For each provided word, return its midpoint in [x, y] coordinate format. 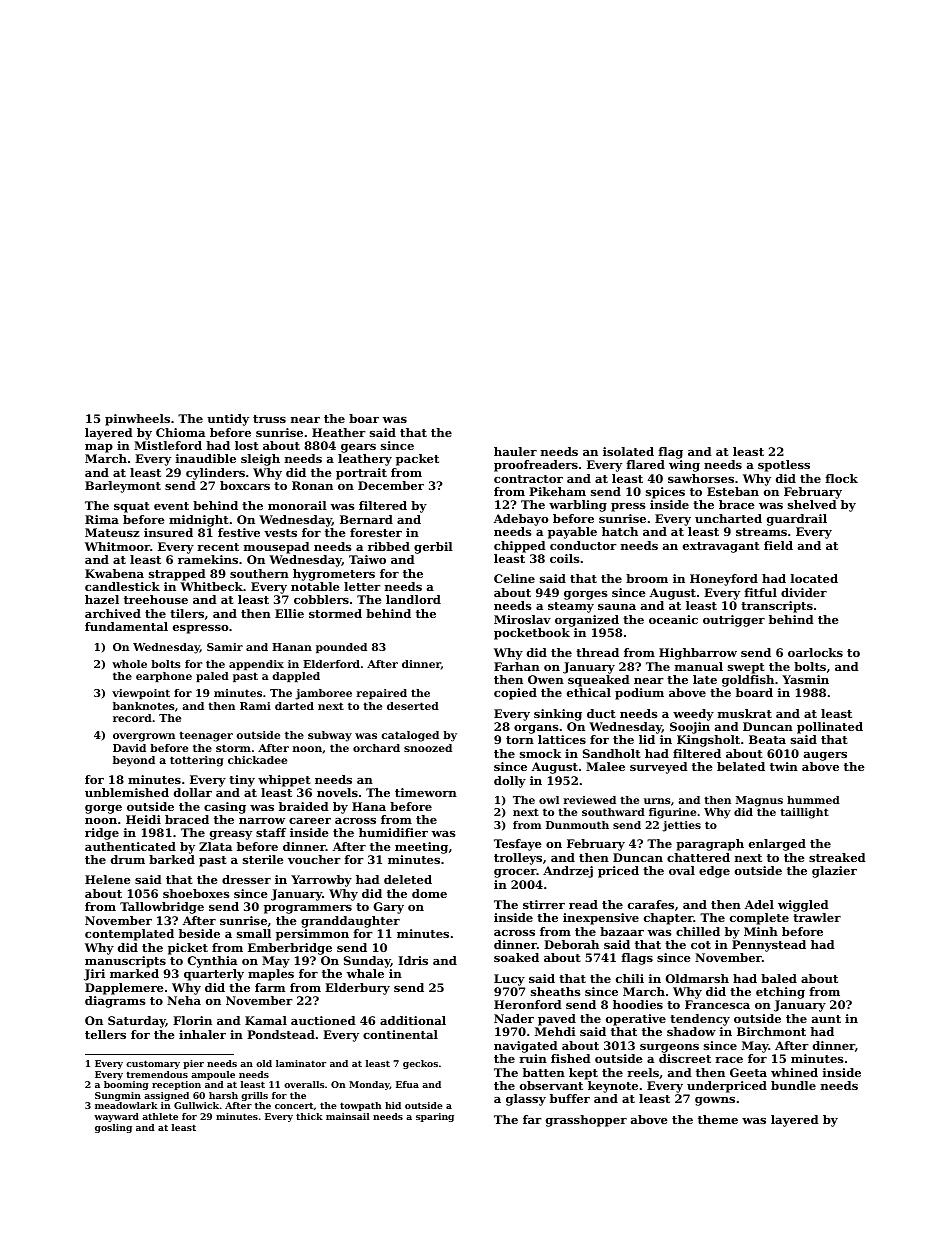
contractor [528, 479]
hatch [620, 531]
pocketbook [532, 634]
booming [126, 1085]
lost [247, 445]
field [778, 545]
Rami [255, 706]
